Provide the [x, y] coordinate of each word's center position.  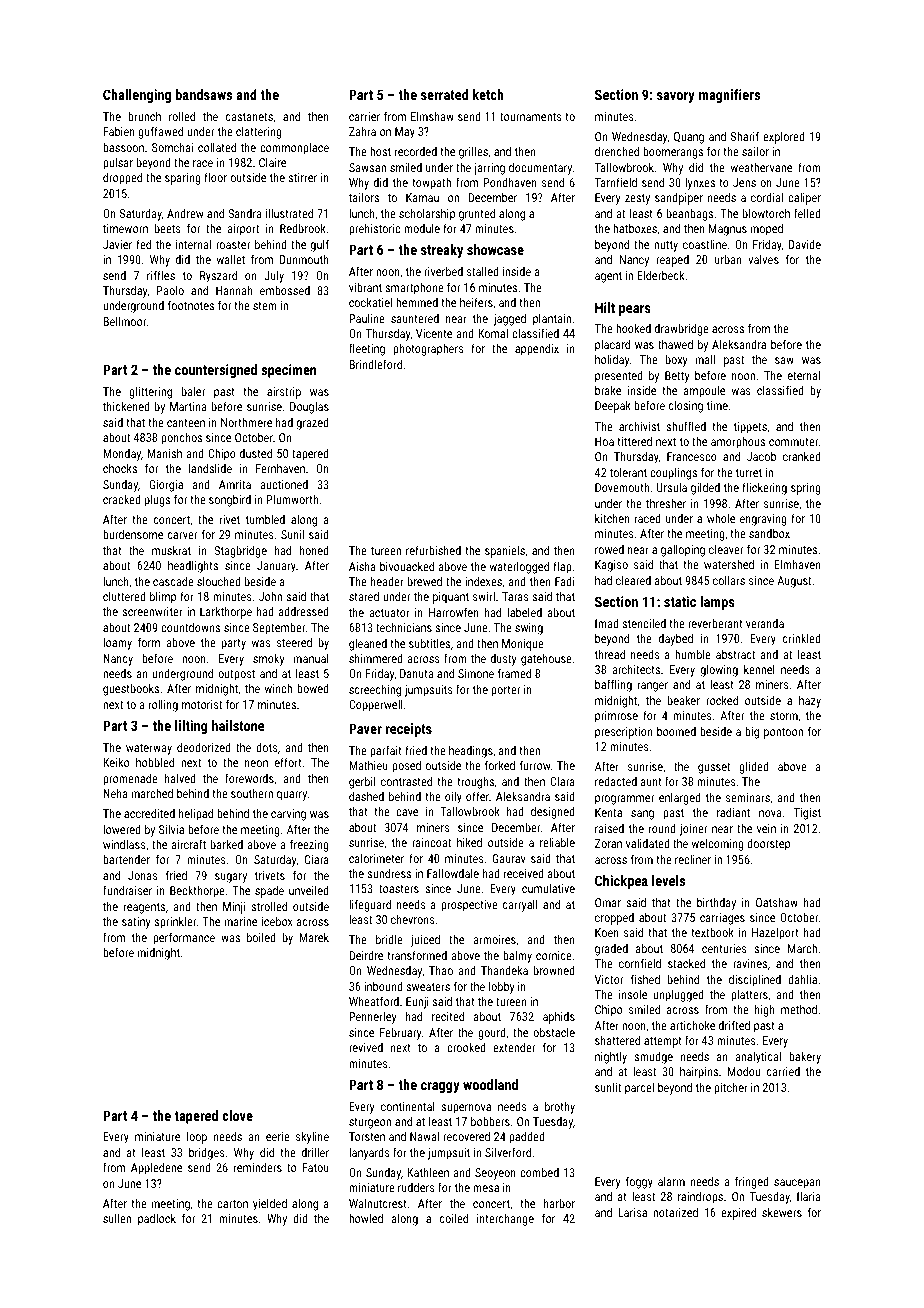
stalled [483, 271]
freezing [309, 845]
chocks [120, 468]
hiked [469, 842]
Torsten [367, 1136]
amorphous [738, 443]
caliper [804, 199]
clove [237, 1115]
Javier [117, 244]
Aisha [362, 566]
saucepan [797, 1184]
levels [668, 880]
